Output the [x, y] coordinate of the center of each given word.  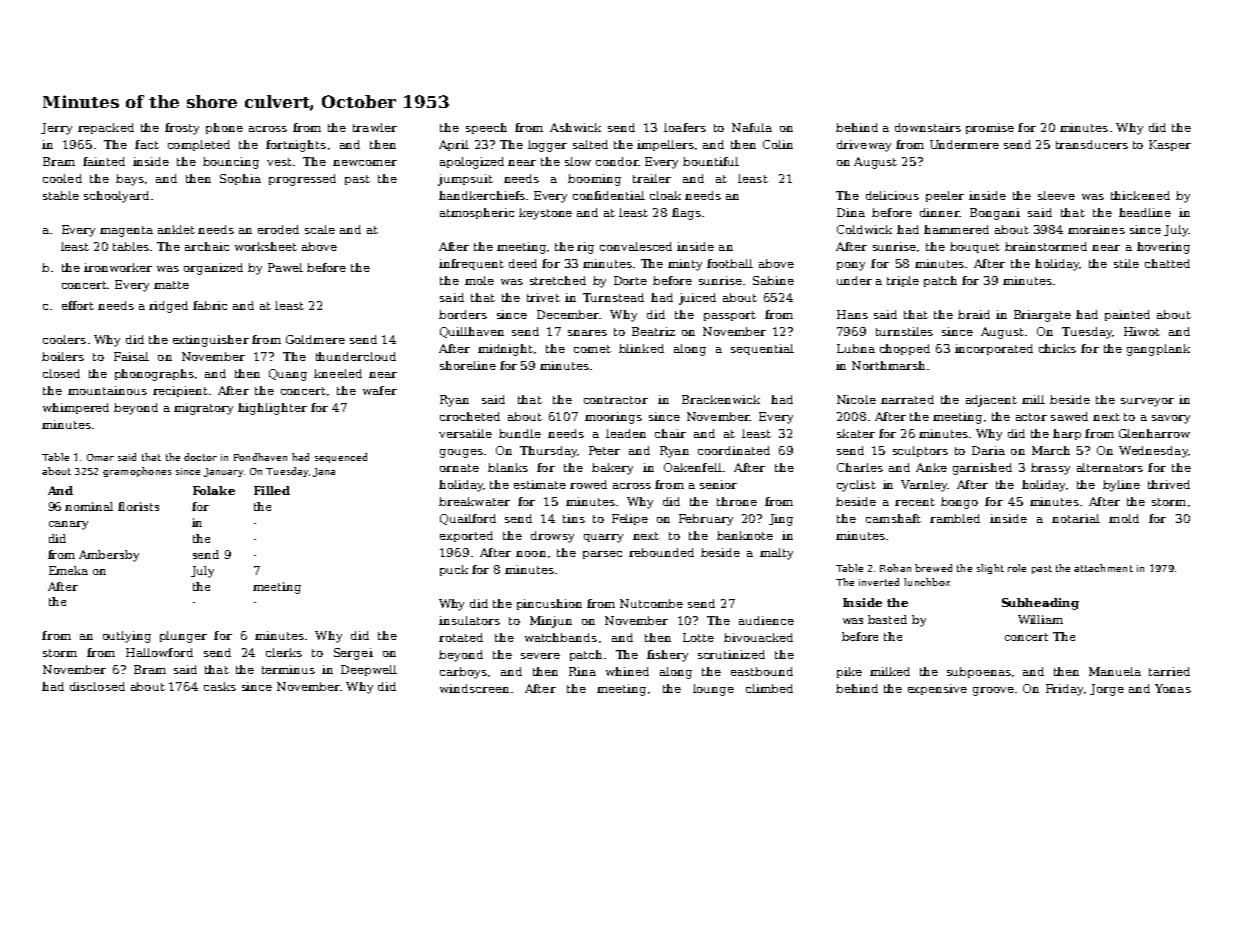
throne [737, 501]
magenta [126, 231]
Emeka [68, 570]
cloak [665, 195]
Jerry [56, 129]
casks [220, 686]
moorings [613, 418]
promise [990, 128]
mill [1033, 399]
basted [887, 619]
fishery [667, 656]
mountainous [107, 390]
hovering [1163, 248]
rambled [955, 518]
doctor [200, 457]
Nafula [752, 127]
